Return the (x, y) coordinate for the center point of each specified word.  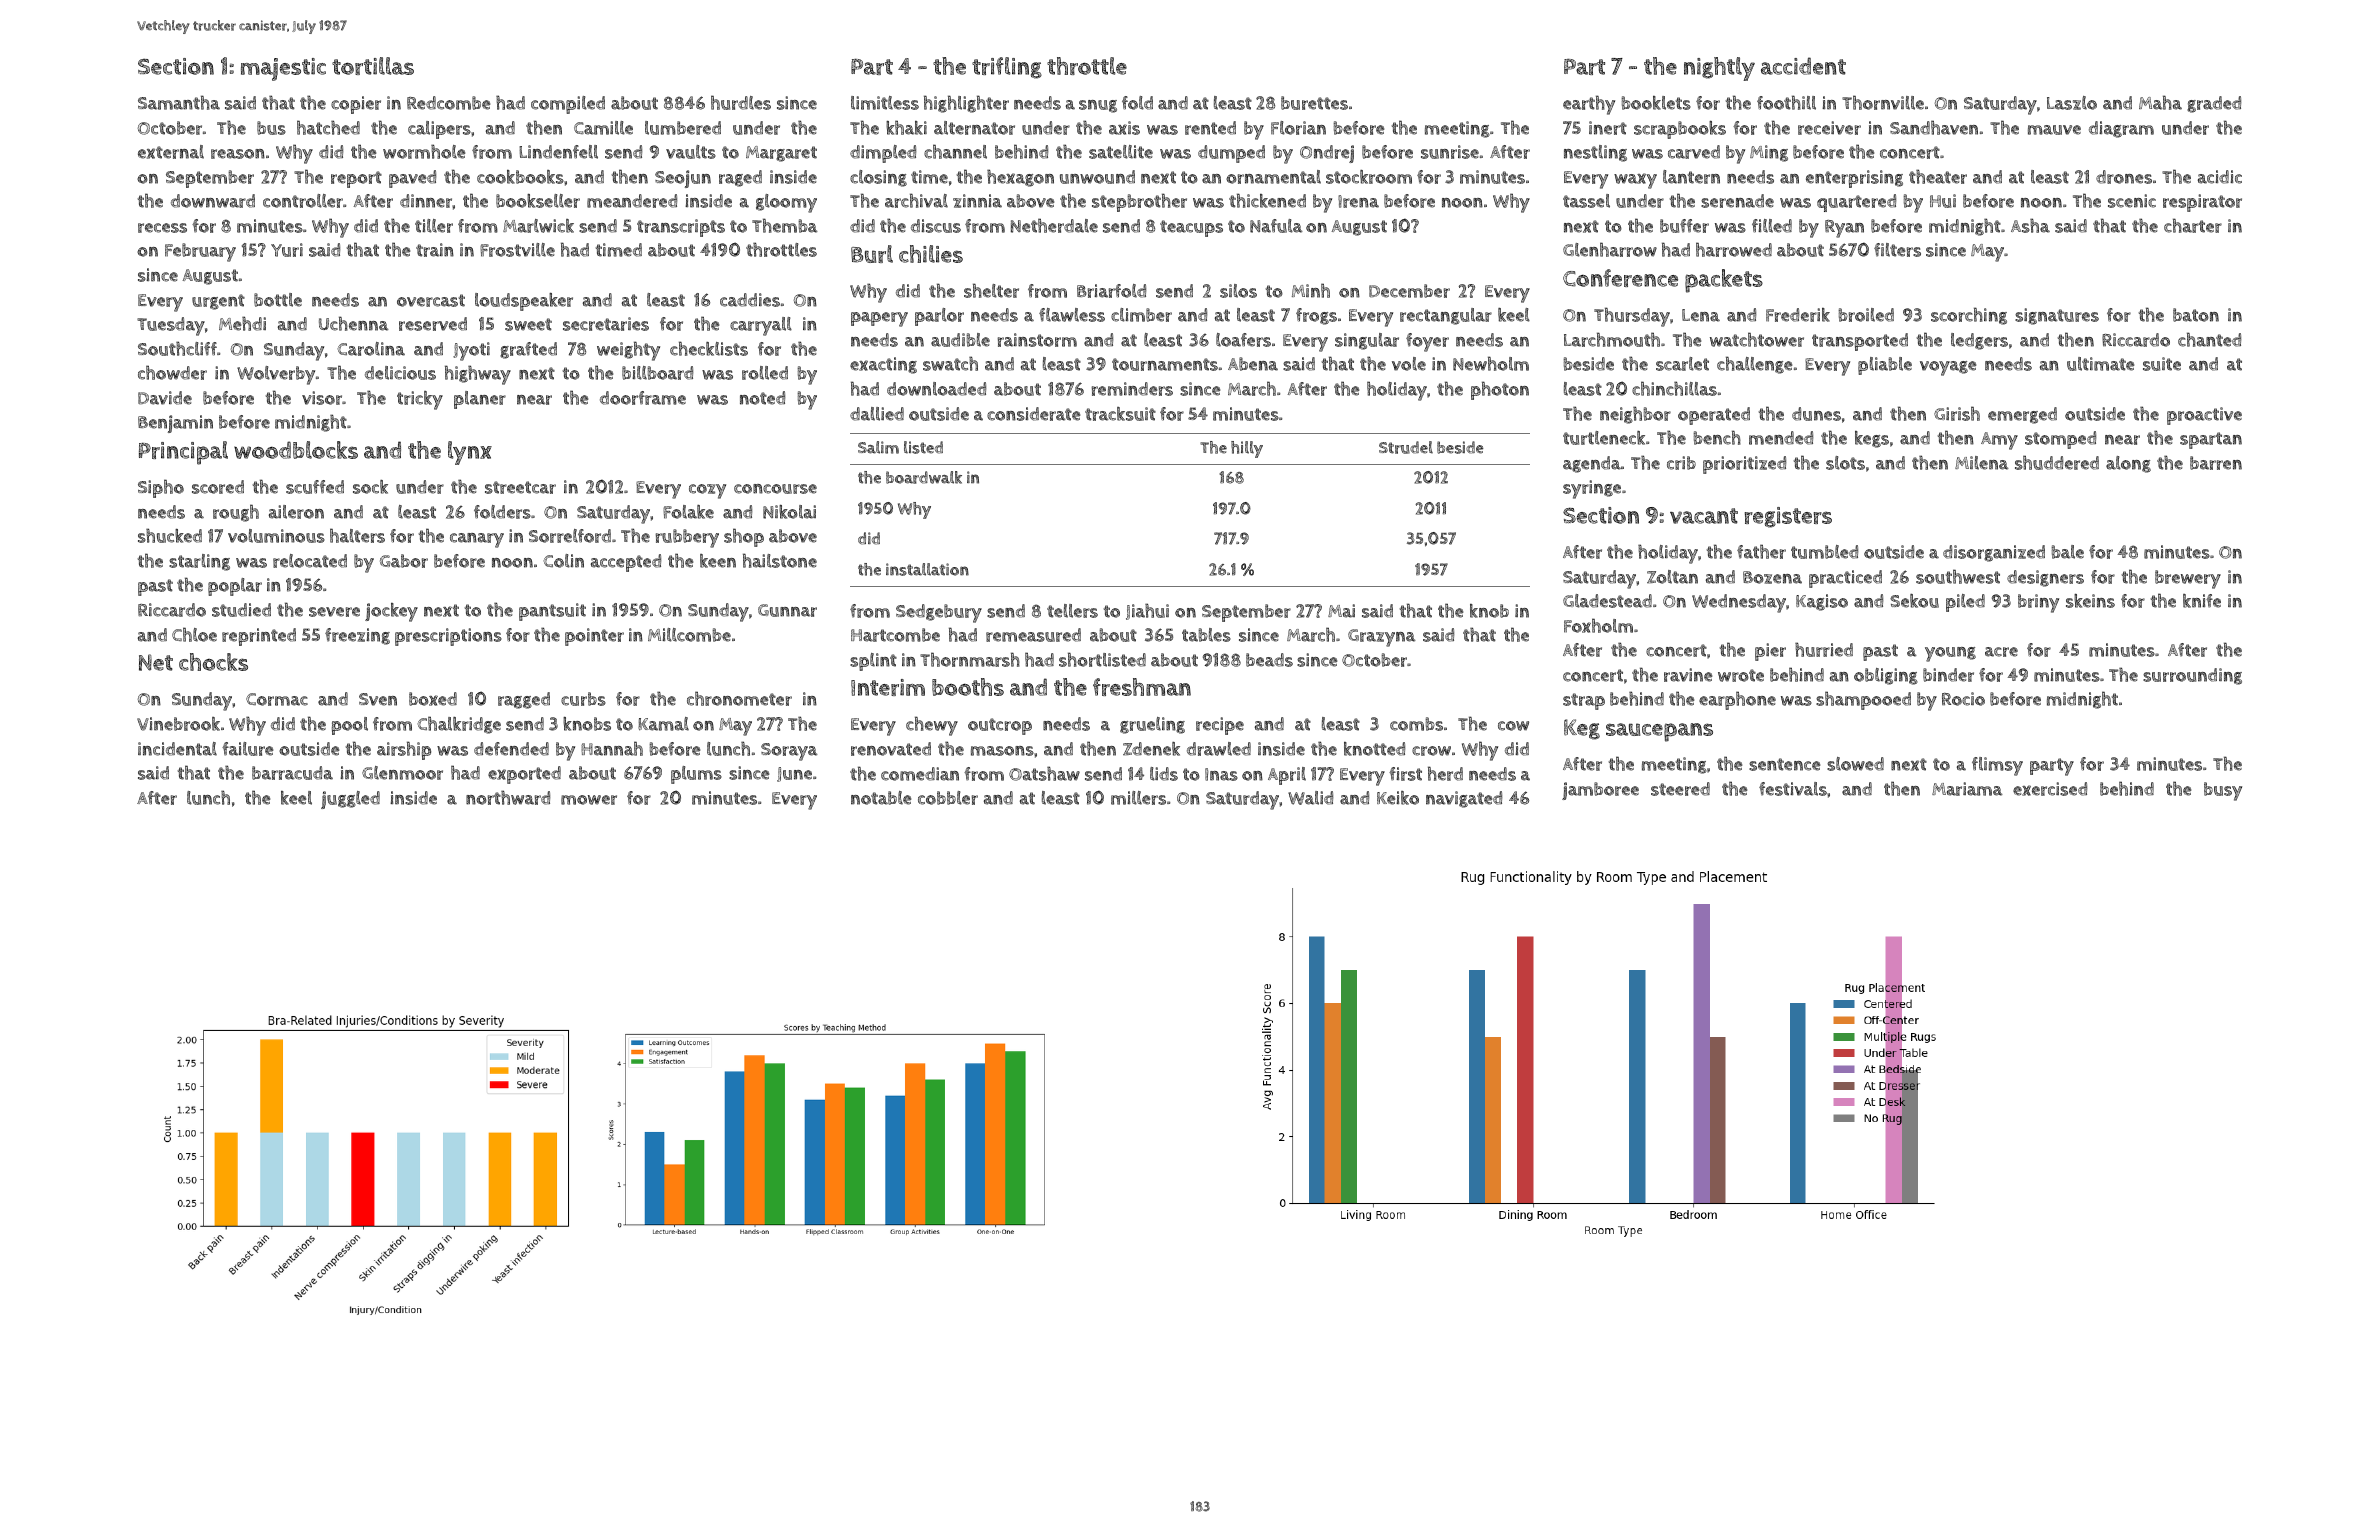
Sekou (1914, 601)
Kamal (663, 724)
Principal (183, 453)
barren (2216, 463)
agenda (1592, 464)
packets (1724, 281)
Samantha (179, 102)
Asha (2030, 225)
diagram (2121, 129)
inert (1608, 128)
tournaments (1165, 364)
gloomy (786, 203)
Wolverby (276, 375)
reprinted (259, 637)
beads (1269, 660)
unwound (1097, 177)
